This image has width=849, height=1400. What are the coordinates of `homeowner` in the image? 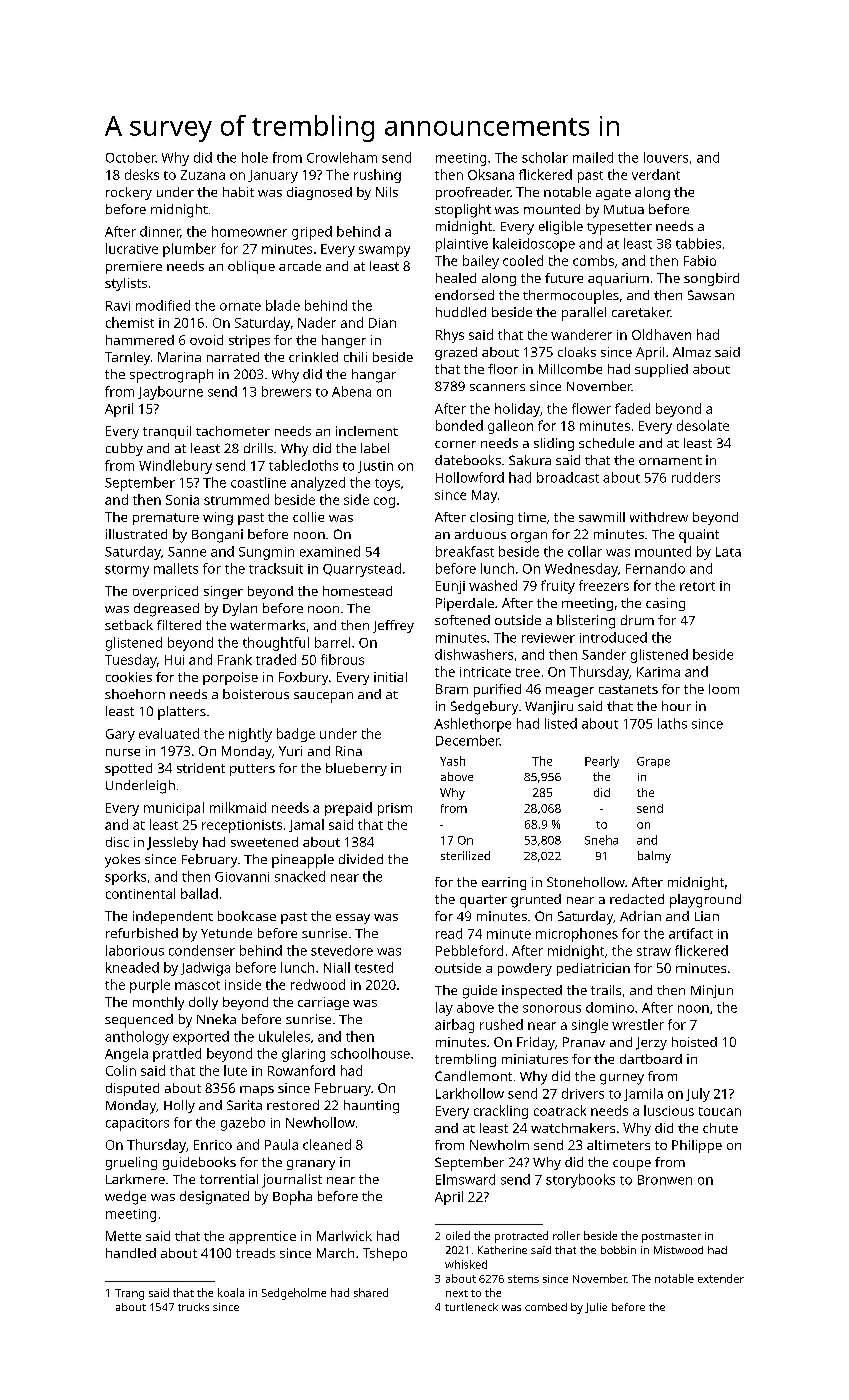 It's located at (249, 231).
